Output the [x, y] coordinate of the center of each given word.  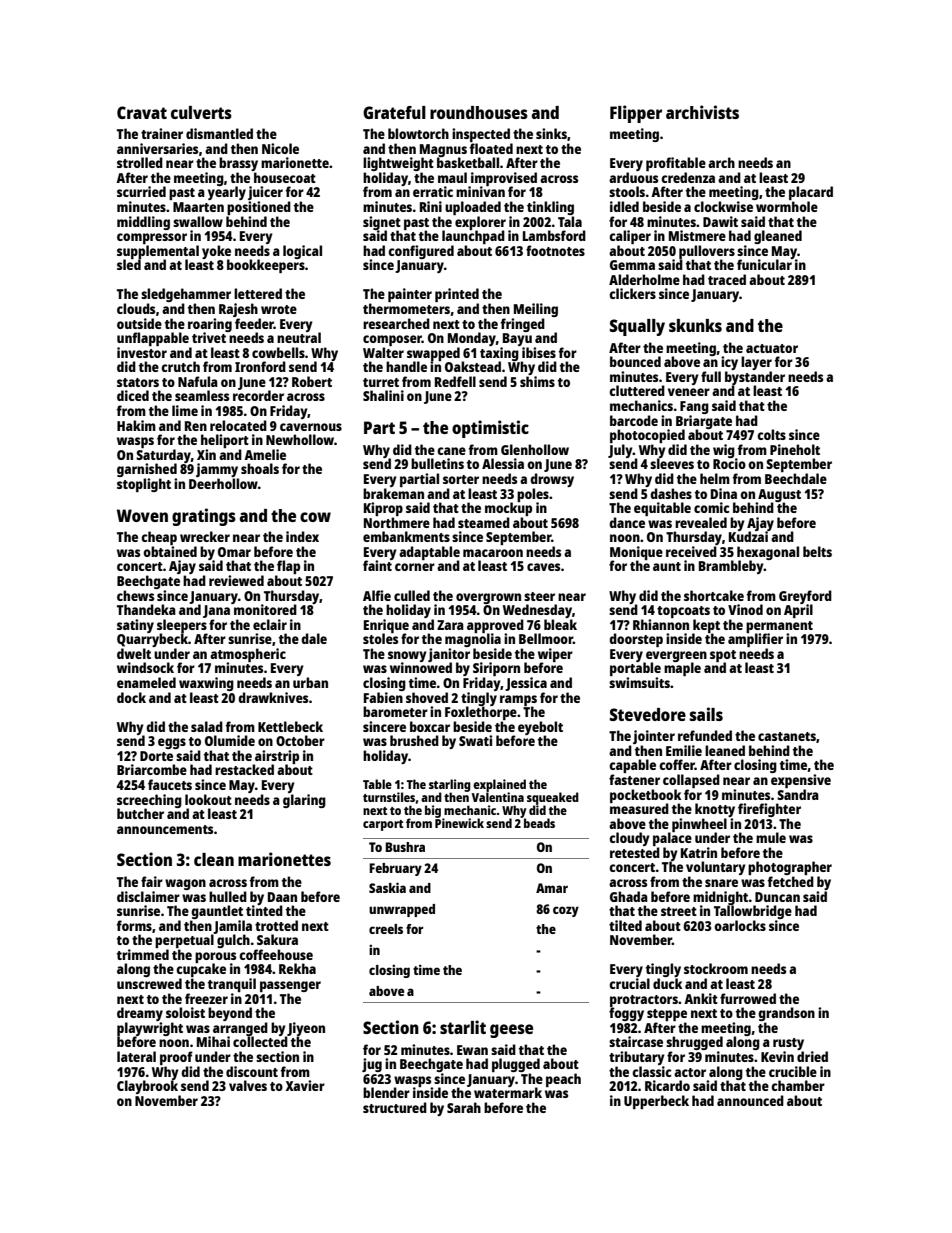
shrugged [694, 1043]
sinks [551, 133]
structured [395, 1107]
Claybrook [147, 1087]
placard [811, 193]
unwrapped [402, 910]
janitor [449, 655]
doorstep [636, 640]
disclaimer [148, 896]
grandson [786, 1014]
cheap [159, 538]
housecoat [285, 177]
